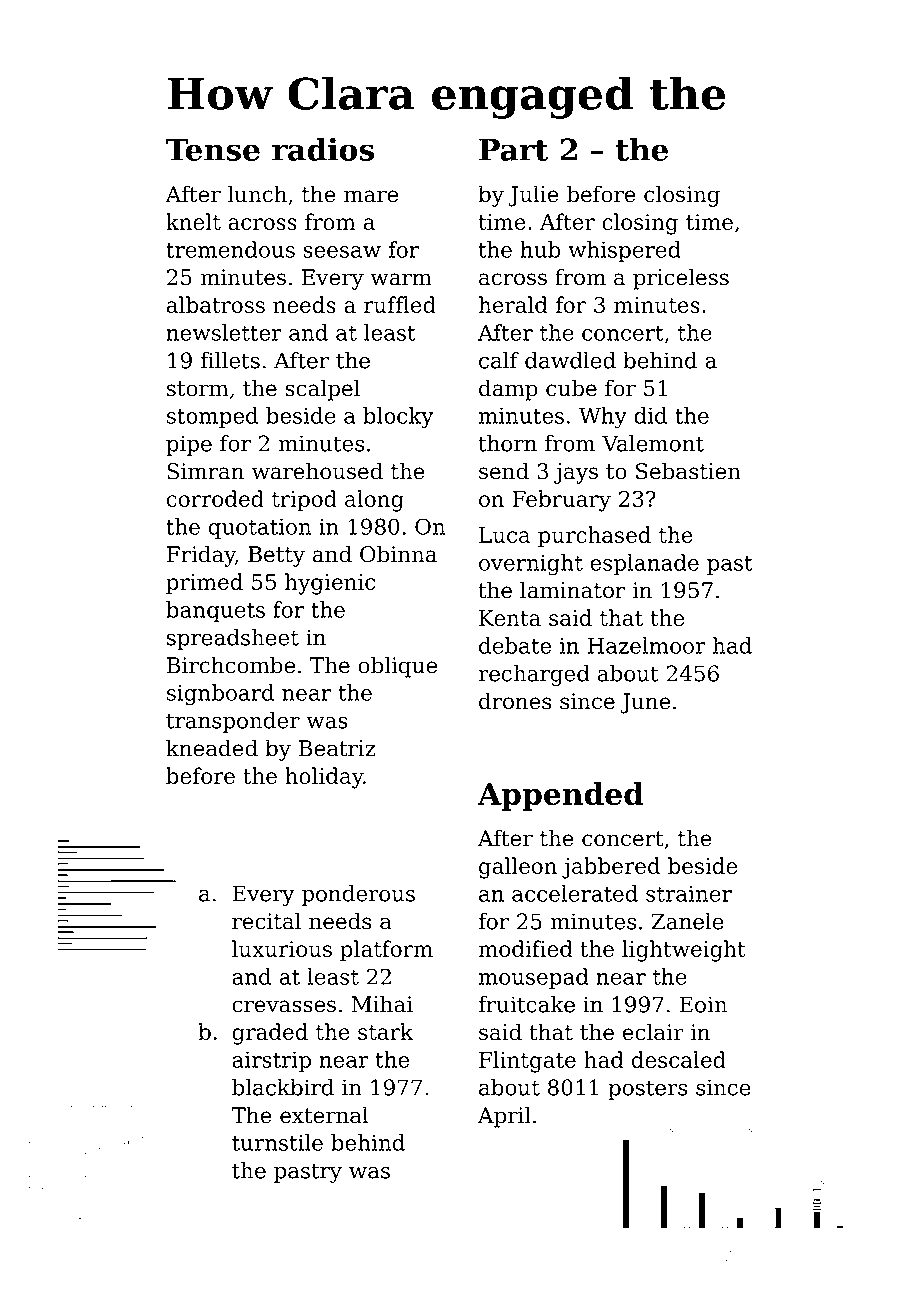 The height and width of the page is (1311, 924). Describe the element at coordinates (681, 279) in the page. I see `priceless` at that location.
